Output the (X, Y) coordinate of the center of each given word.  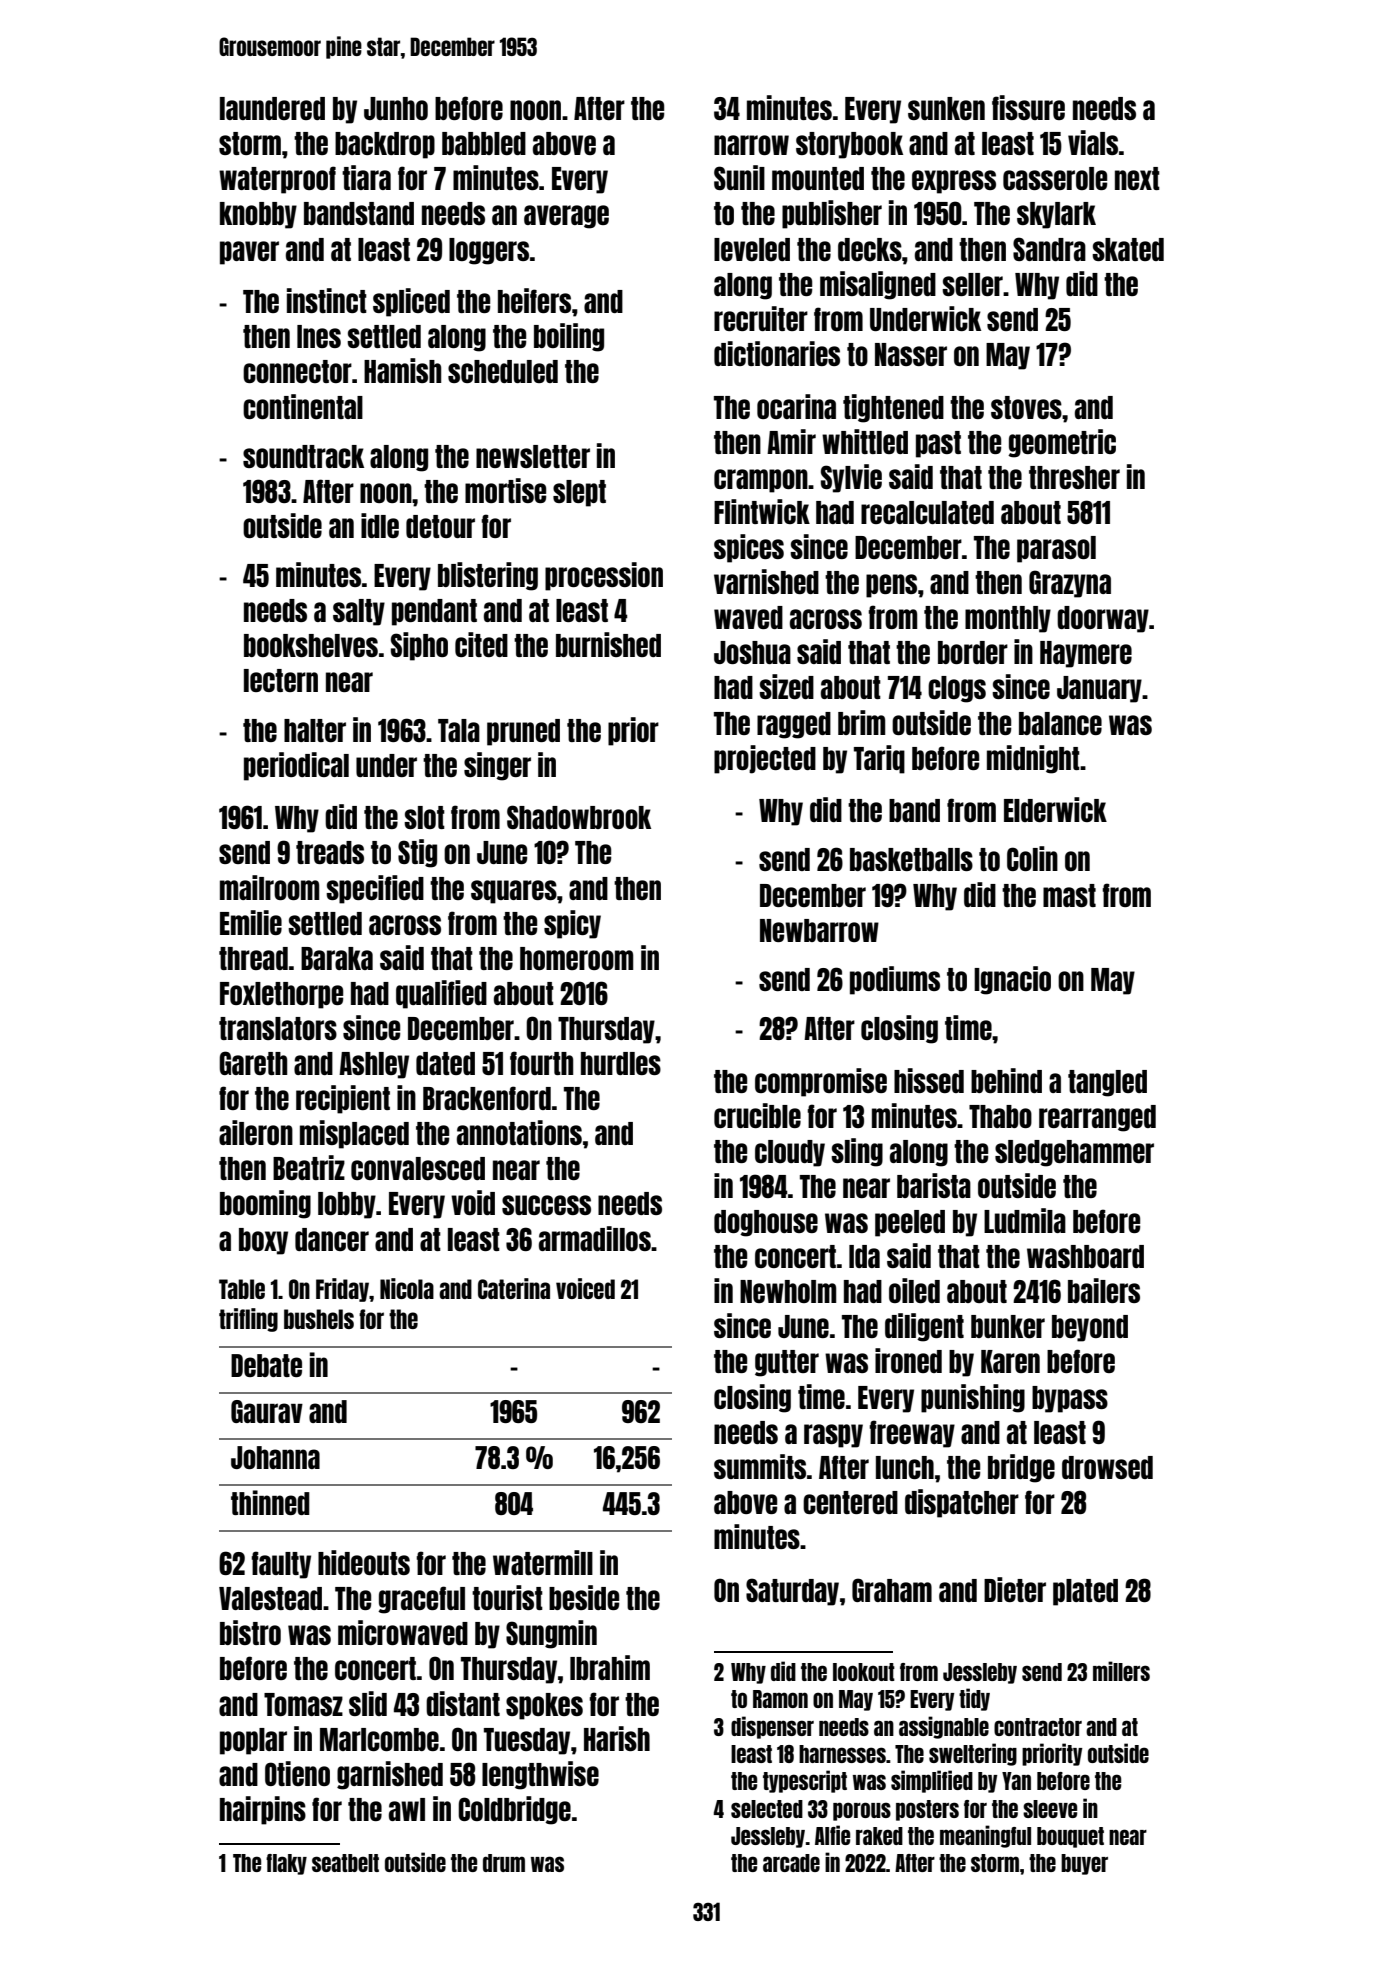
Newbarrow (819, 930)
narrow (751, 145)
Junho (396, 108)
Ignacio (1012, 980)
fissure (1028, 107)
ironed (908, 1360)
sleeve (1050, 1809)
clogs (957, 689)
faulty (281, 1565)
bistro (250, 1632)
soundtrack (303, 456)
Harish (617, 1738)
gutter (787, 1363)
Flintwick (762, 511)
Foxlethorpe (281, 995)
